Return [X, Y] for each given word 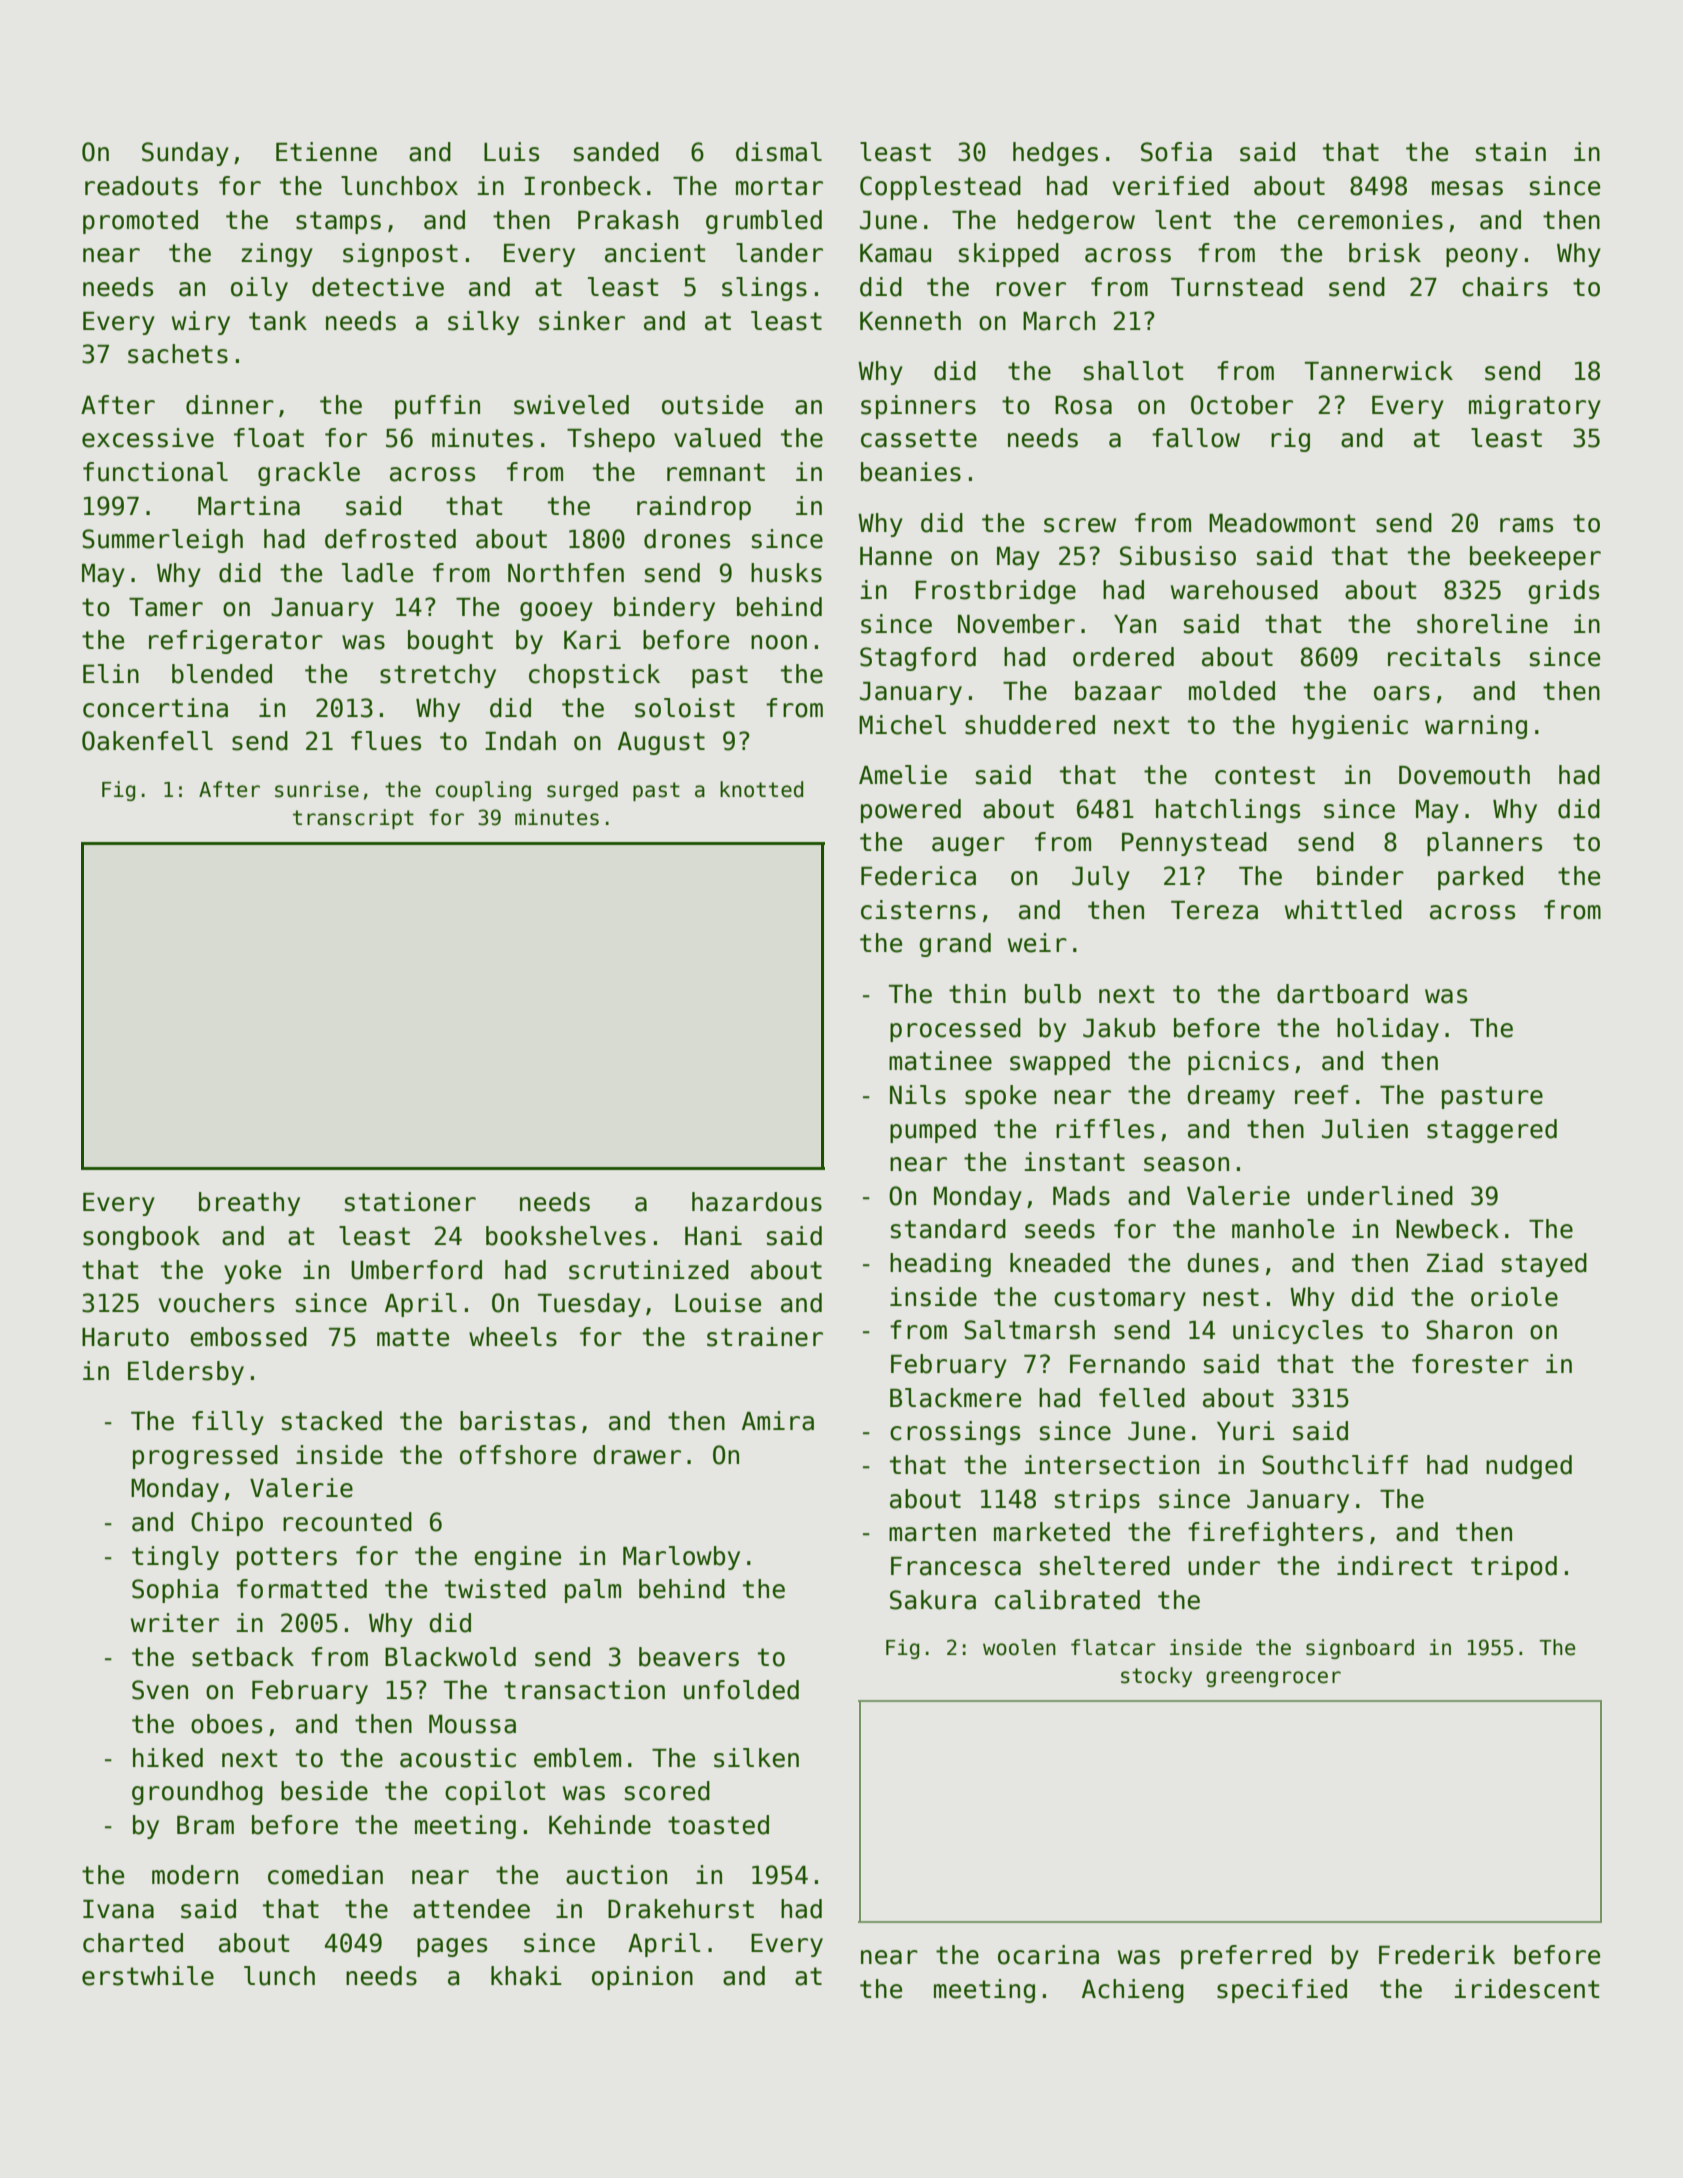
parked [1480, 878]
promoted [140, 222]
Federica [918, 876]
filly [228, 1423]
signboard [1360, 1649]
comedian [325, 1875]
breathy [249, 1204]
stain [1511, 152]
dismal [779, 152]
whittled [1343, 910]
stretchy [438, 676]
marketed [1052, 1532]
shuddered [1030, 725]
